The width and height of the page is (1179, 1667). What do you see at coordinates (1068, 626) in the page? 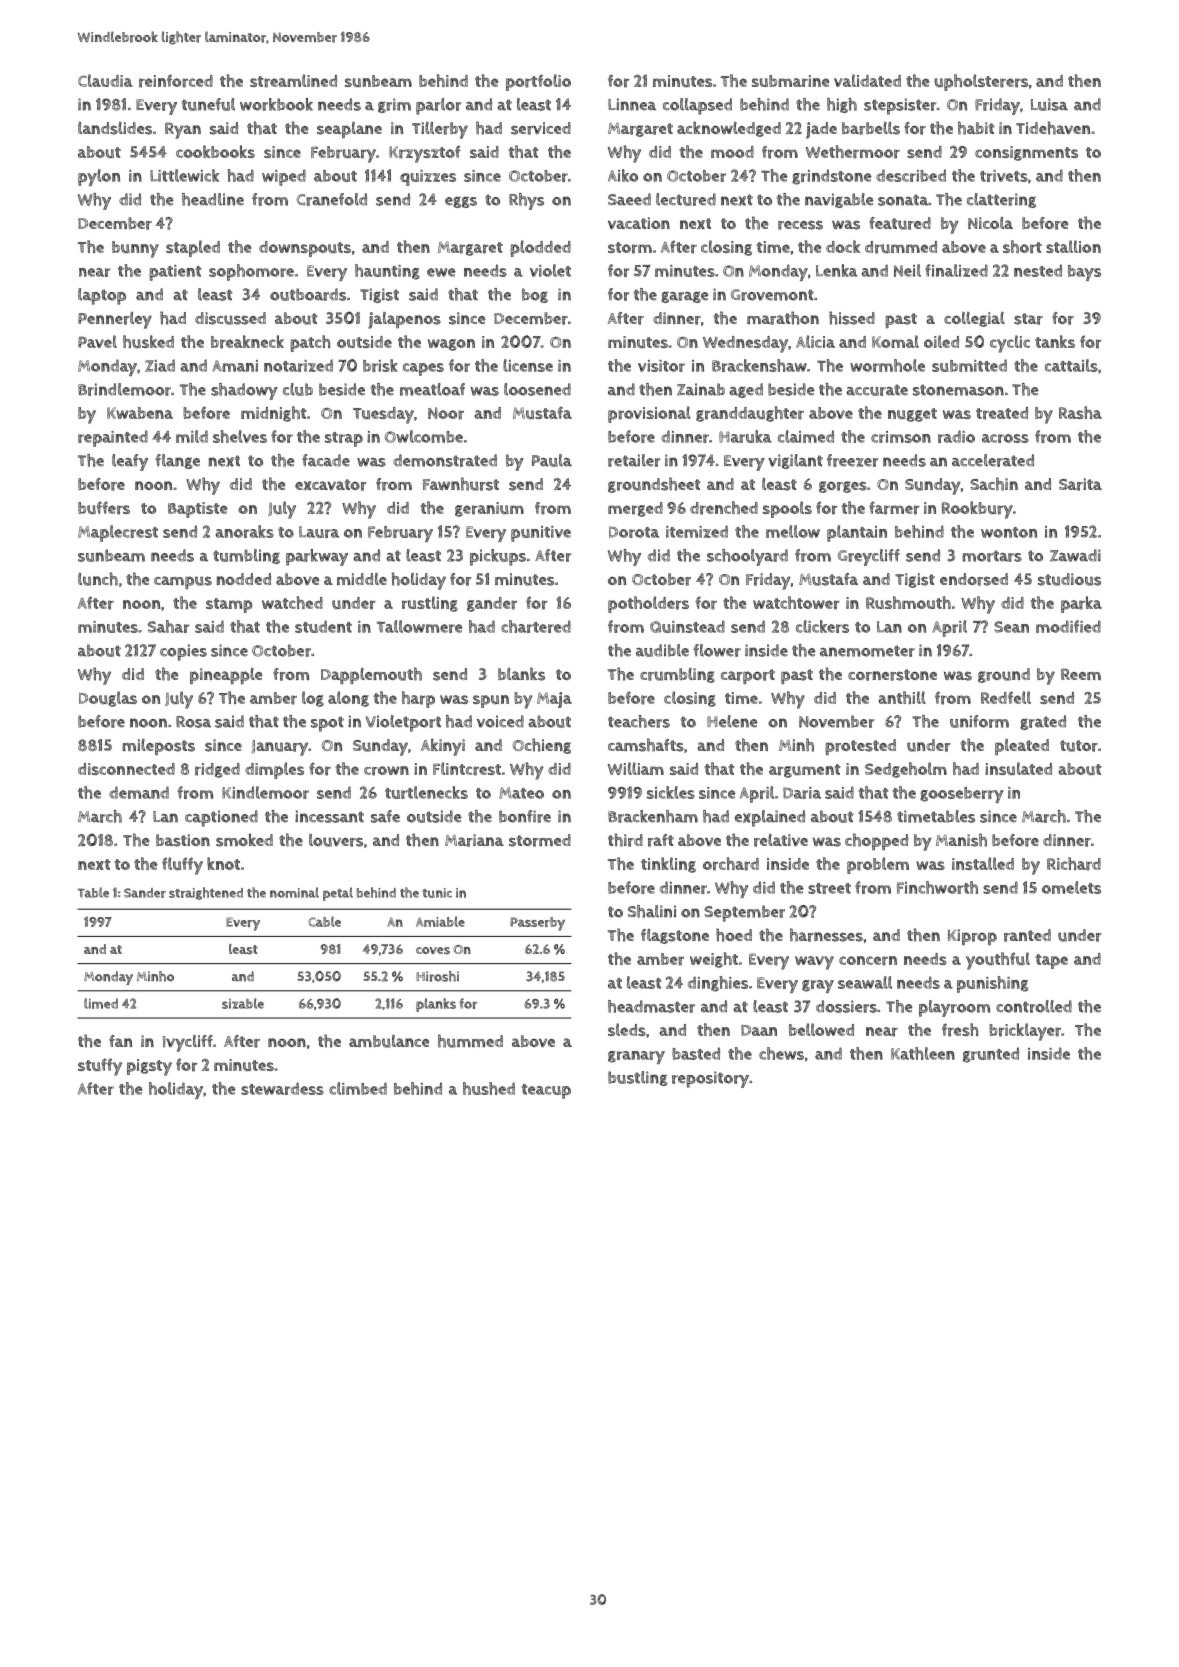
I see `modified` at bounding box center [1068, 626].
